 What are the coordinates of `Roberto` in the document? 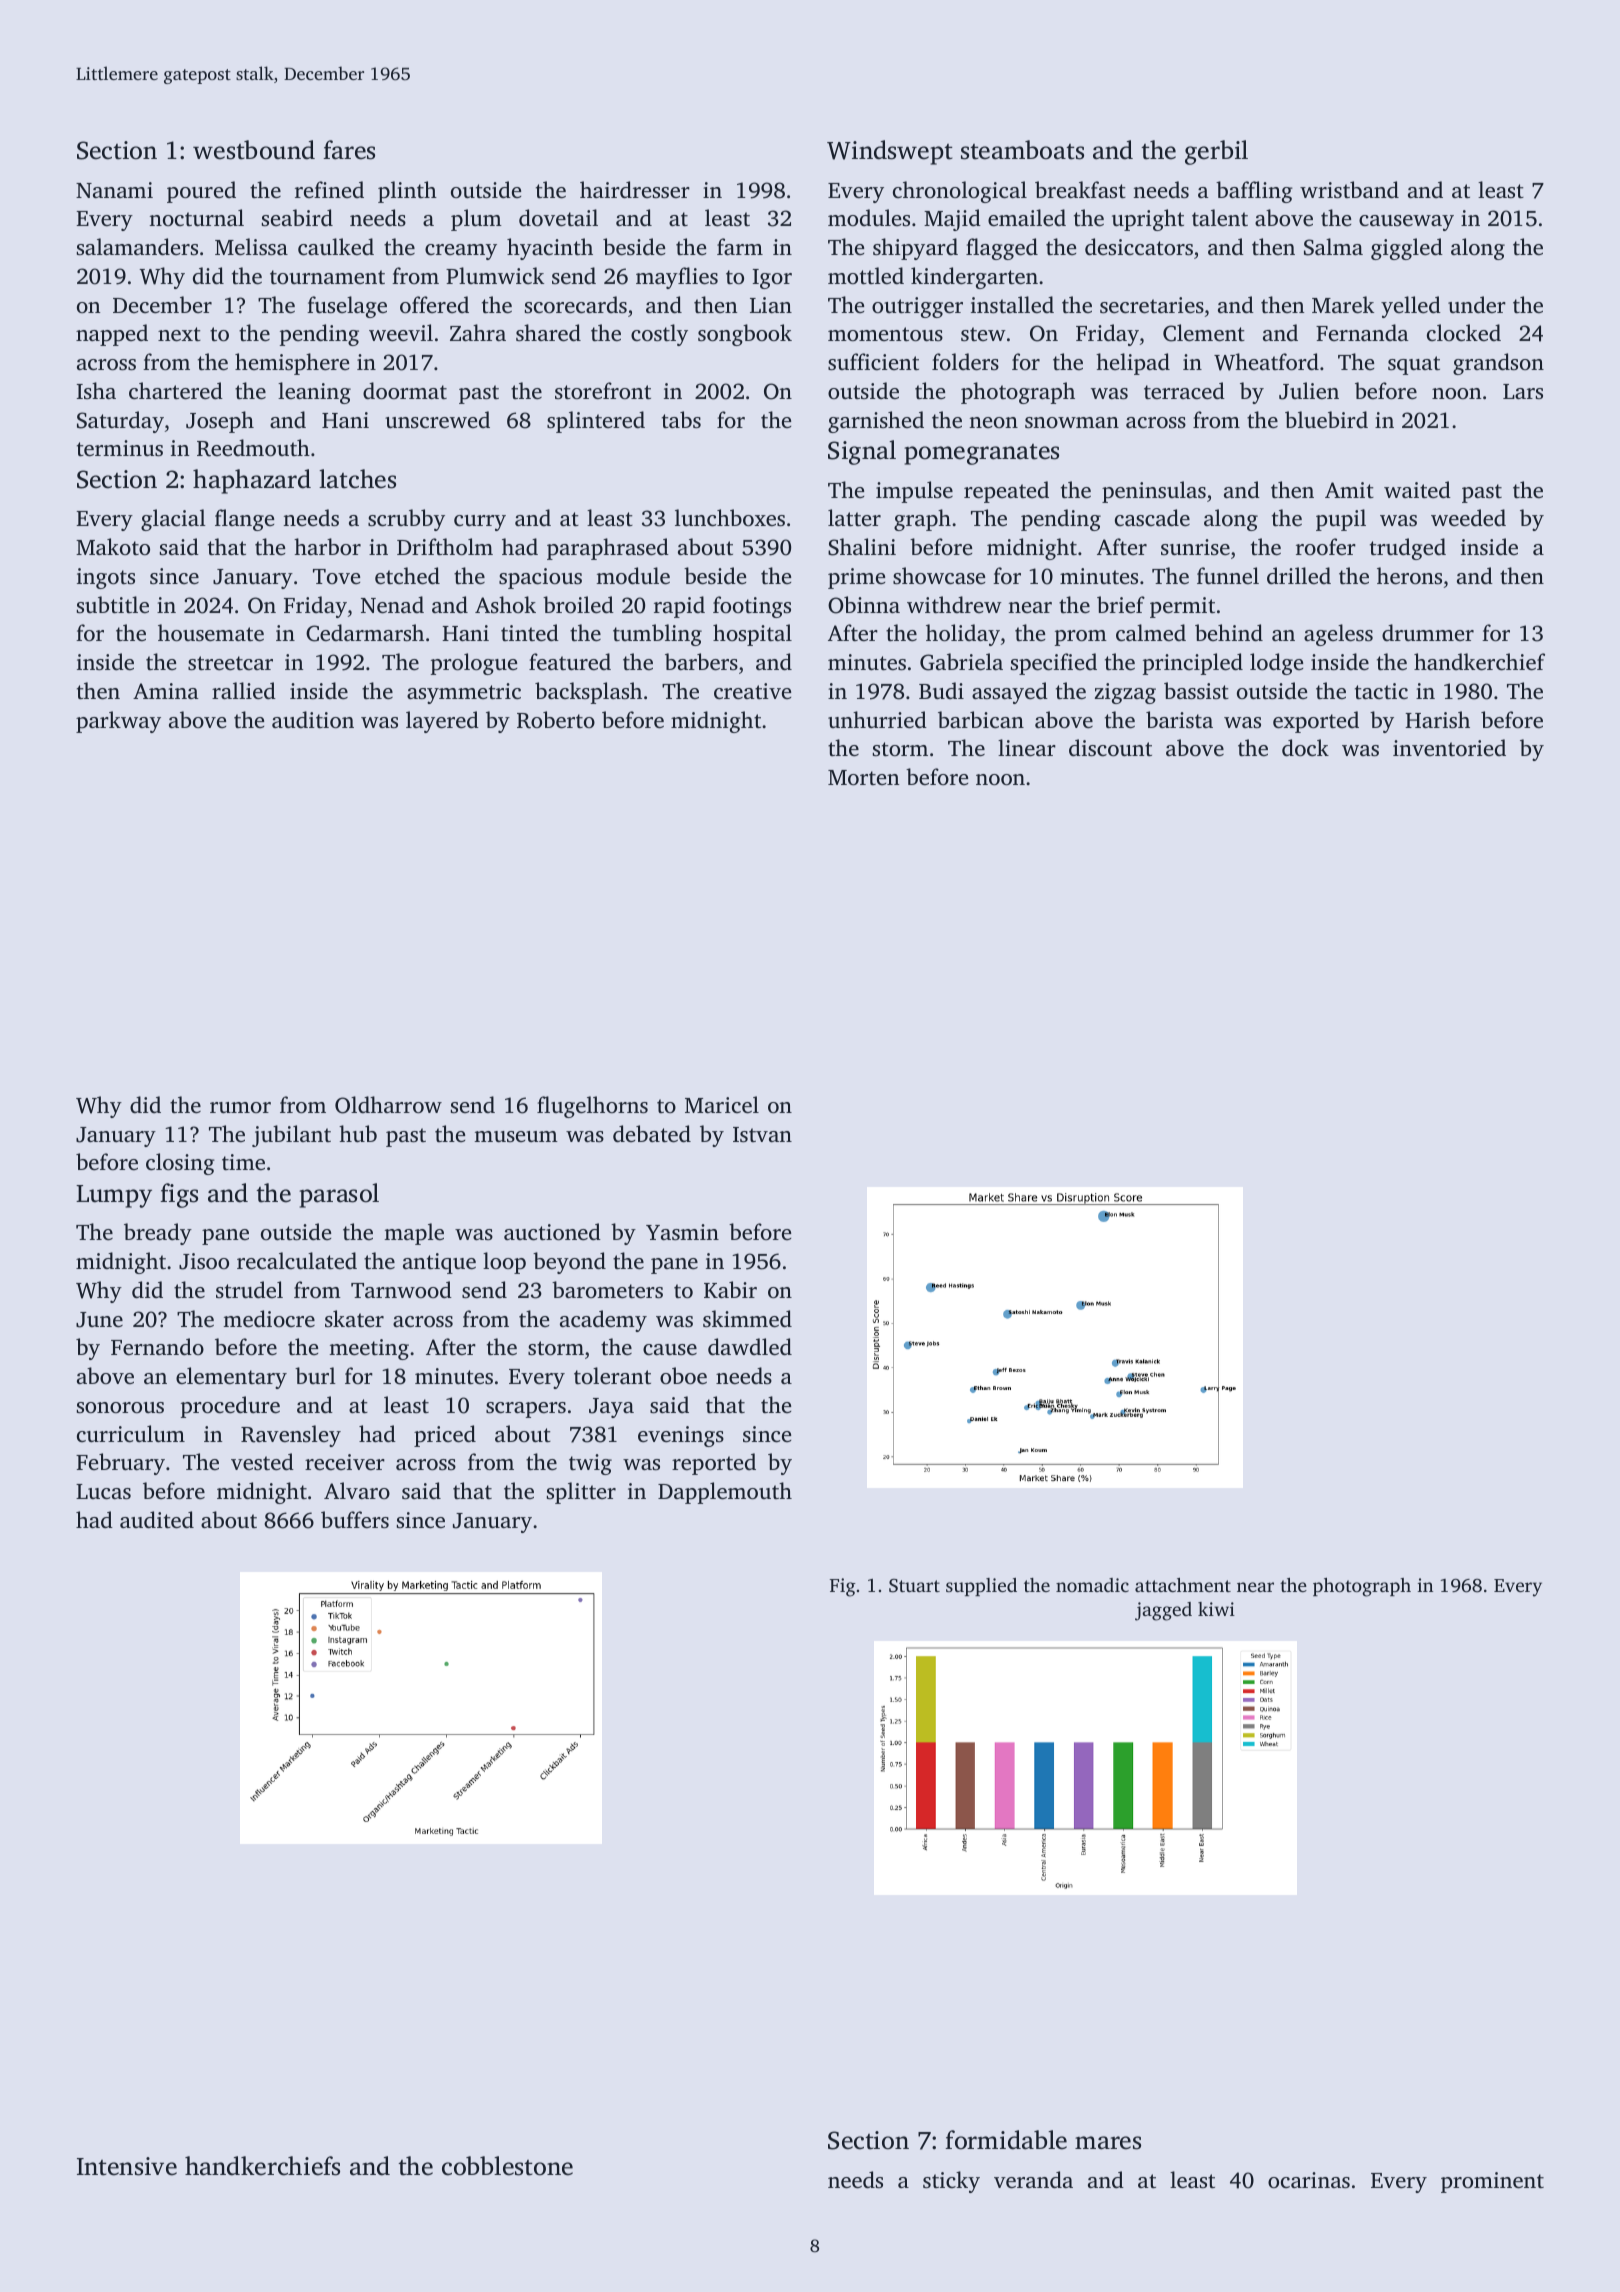 It's located at (556, 720).
